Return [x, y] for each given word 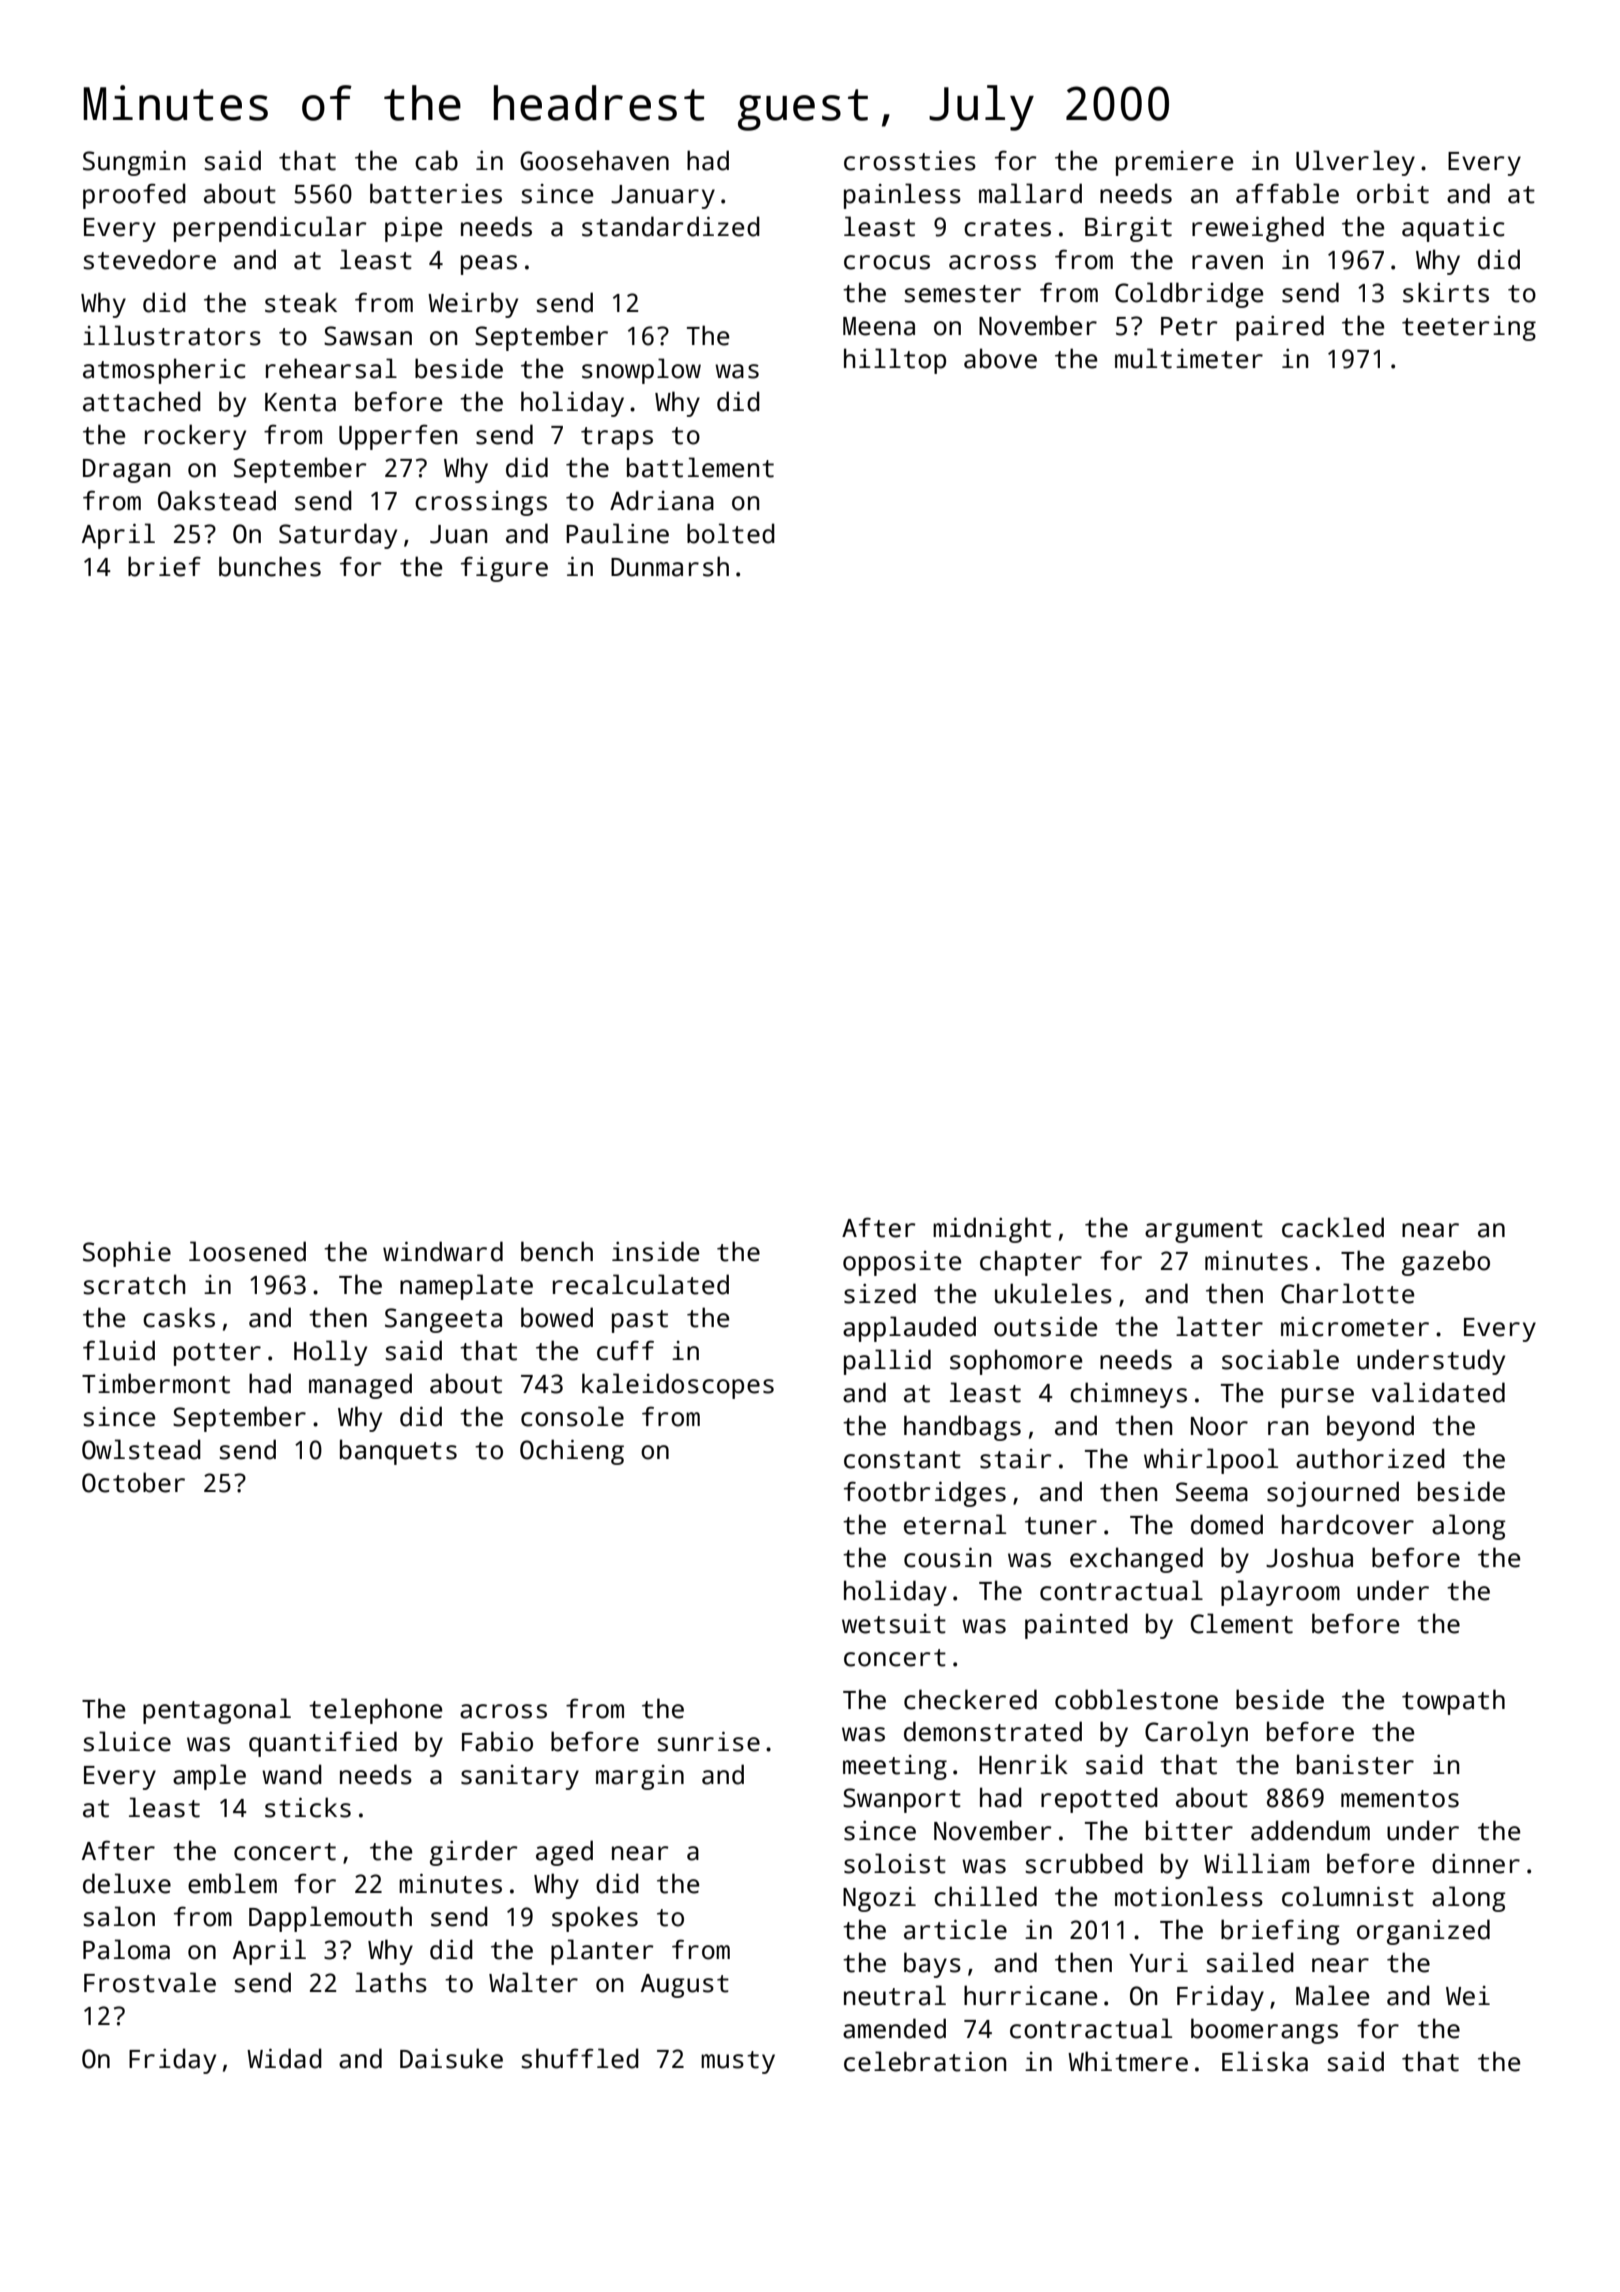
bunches [270, 566]
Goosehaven [594, 160]
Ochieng [572, 1452]
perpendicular [270, 229]
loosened [247, 1251]
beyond [1370, 1428]
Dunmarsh [670, 566]
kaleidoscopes [678, 1386]
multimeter [1189, 358]
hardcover [1348, 1524]
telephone [375, 1711]
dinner [1476, 1863]
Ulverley [1355, 163]
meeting [895, 1767]
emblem [232, 1883]
